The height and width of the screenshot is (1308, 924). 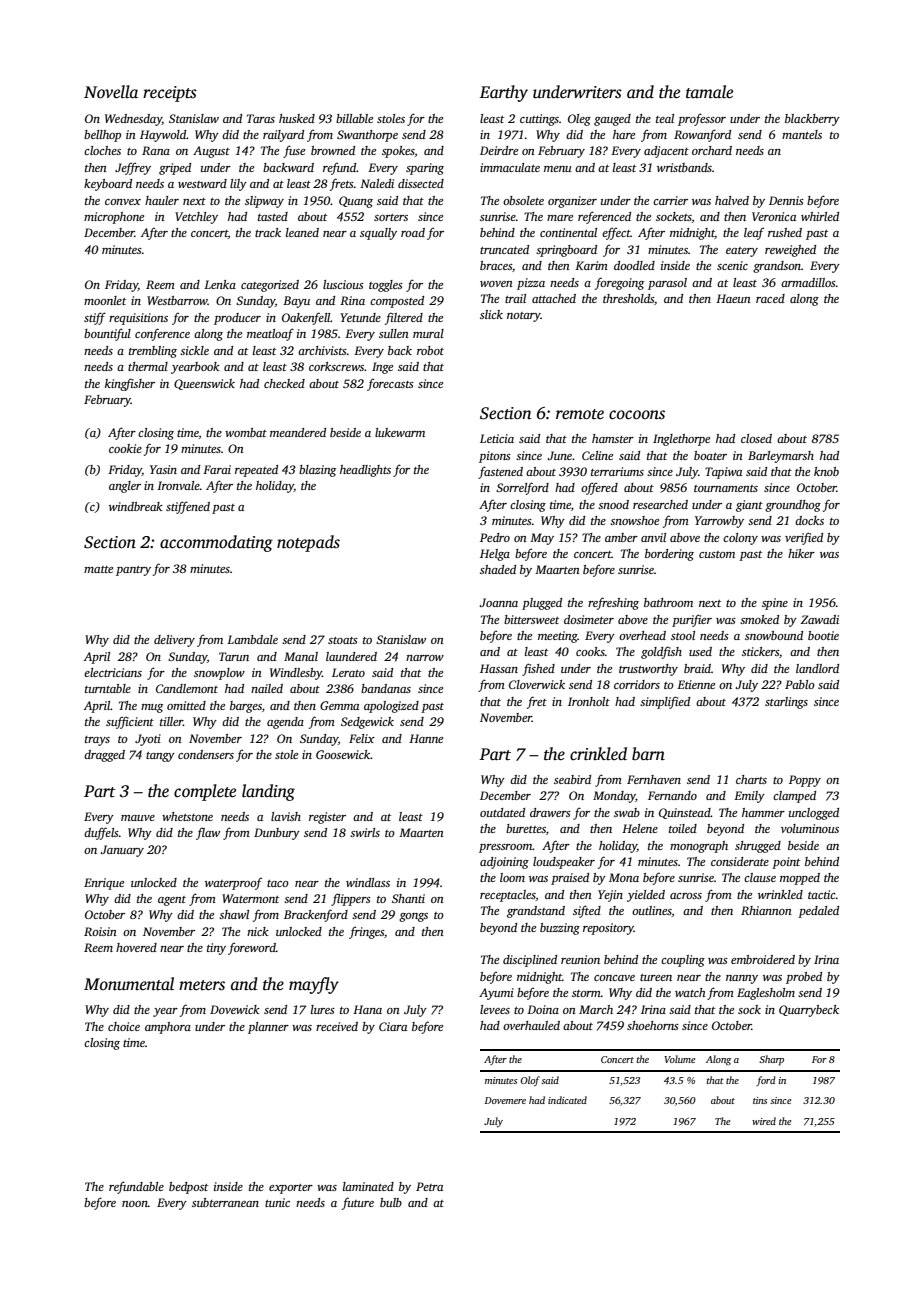 I want to click on noon, so click(x=135, y=1204).
